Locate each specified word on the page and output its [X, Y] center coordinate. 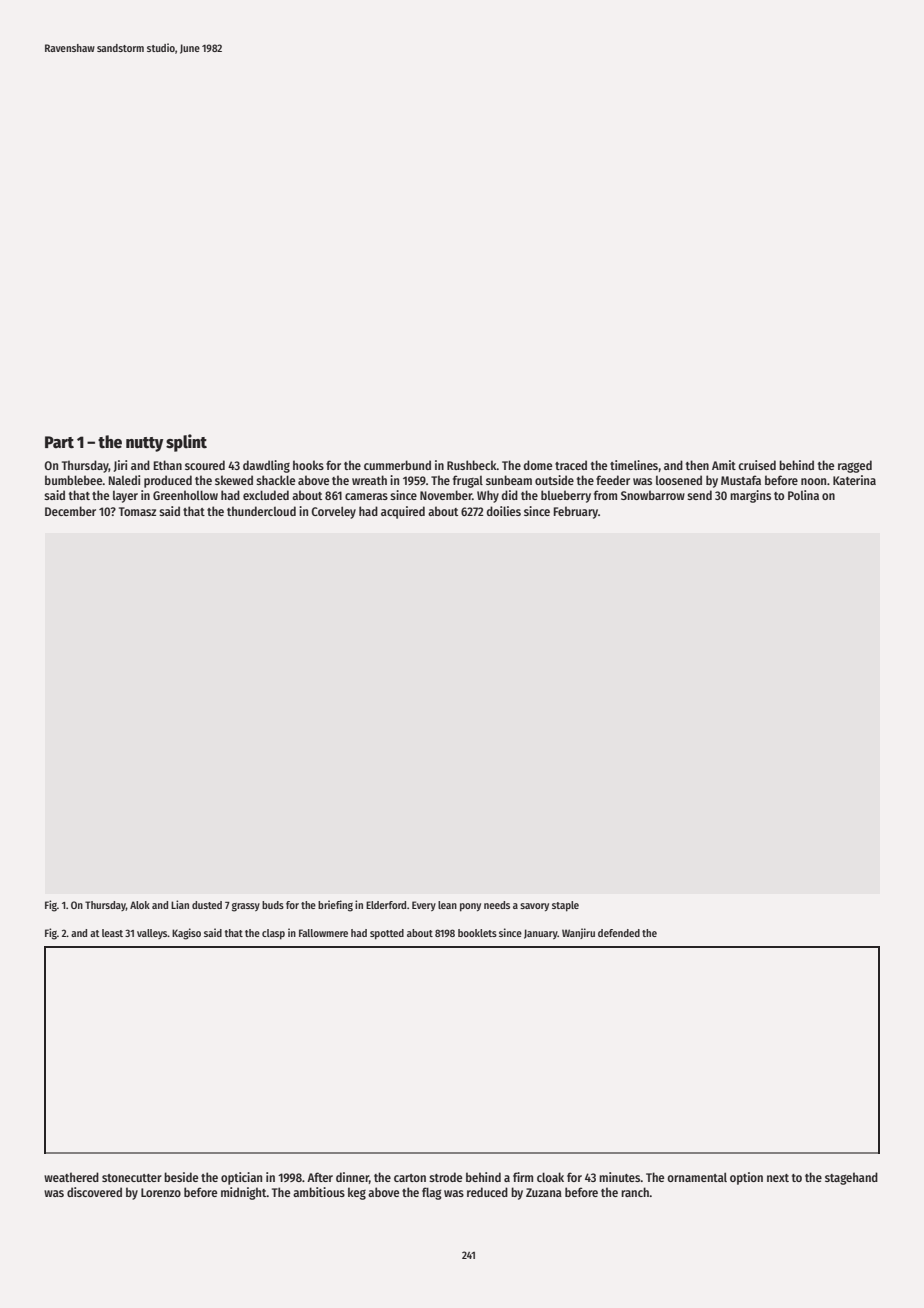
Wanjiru [578, 933]
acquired [403, 512]
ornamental [697, 1177]
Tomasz [137, 511]
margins [750, 496]
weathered [71, 1177]
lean [447, 905]
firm [523, 1177]
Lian [180, 904]
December [70, 511]
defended [619, 933]
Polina [803, 495]
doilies [504, 511]
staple [565, 906]
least [112, 933]
